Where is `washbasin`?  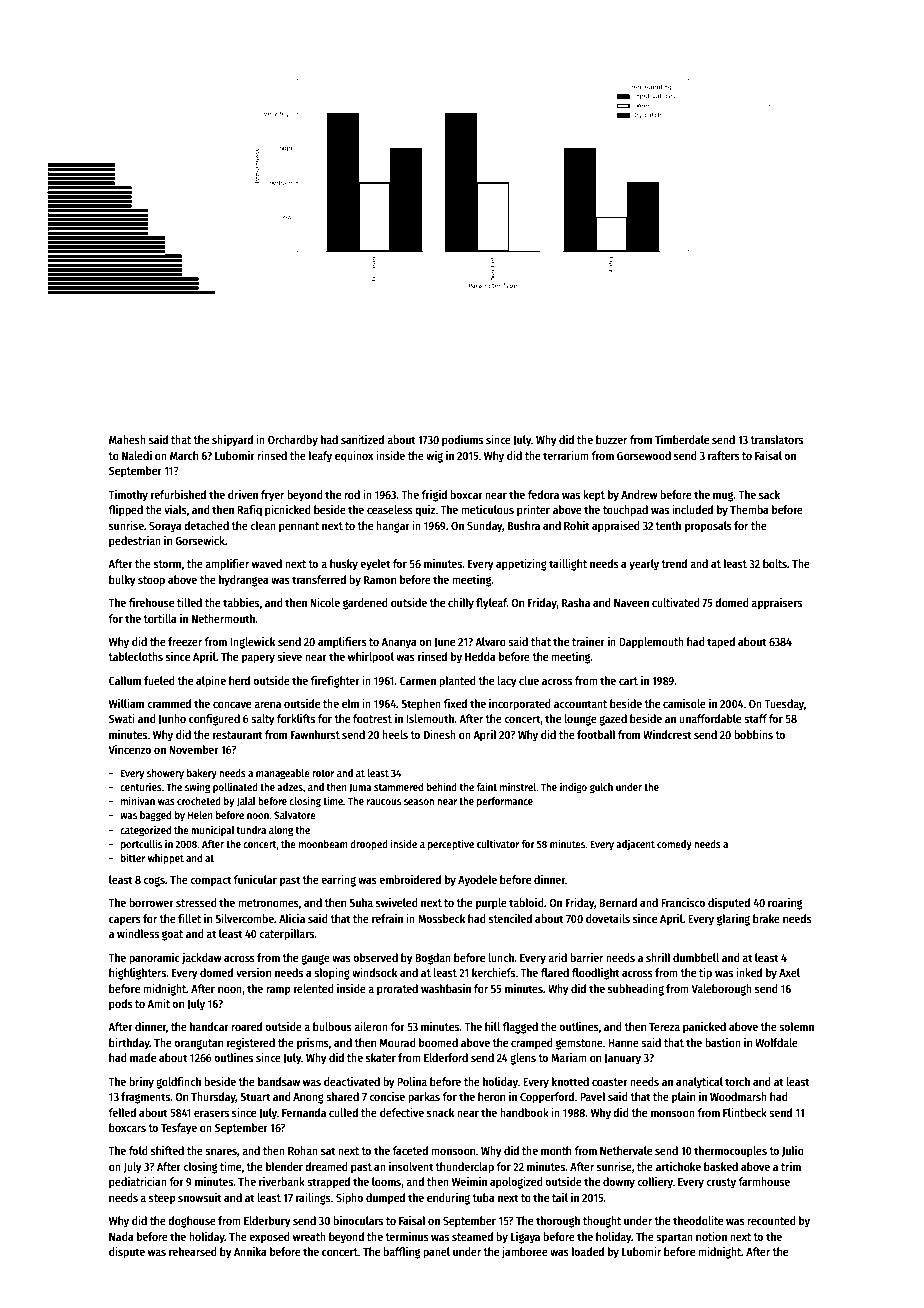 washbasin is located at coordinates (446, 988).
